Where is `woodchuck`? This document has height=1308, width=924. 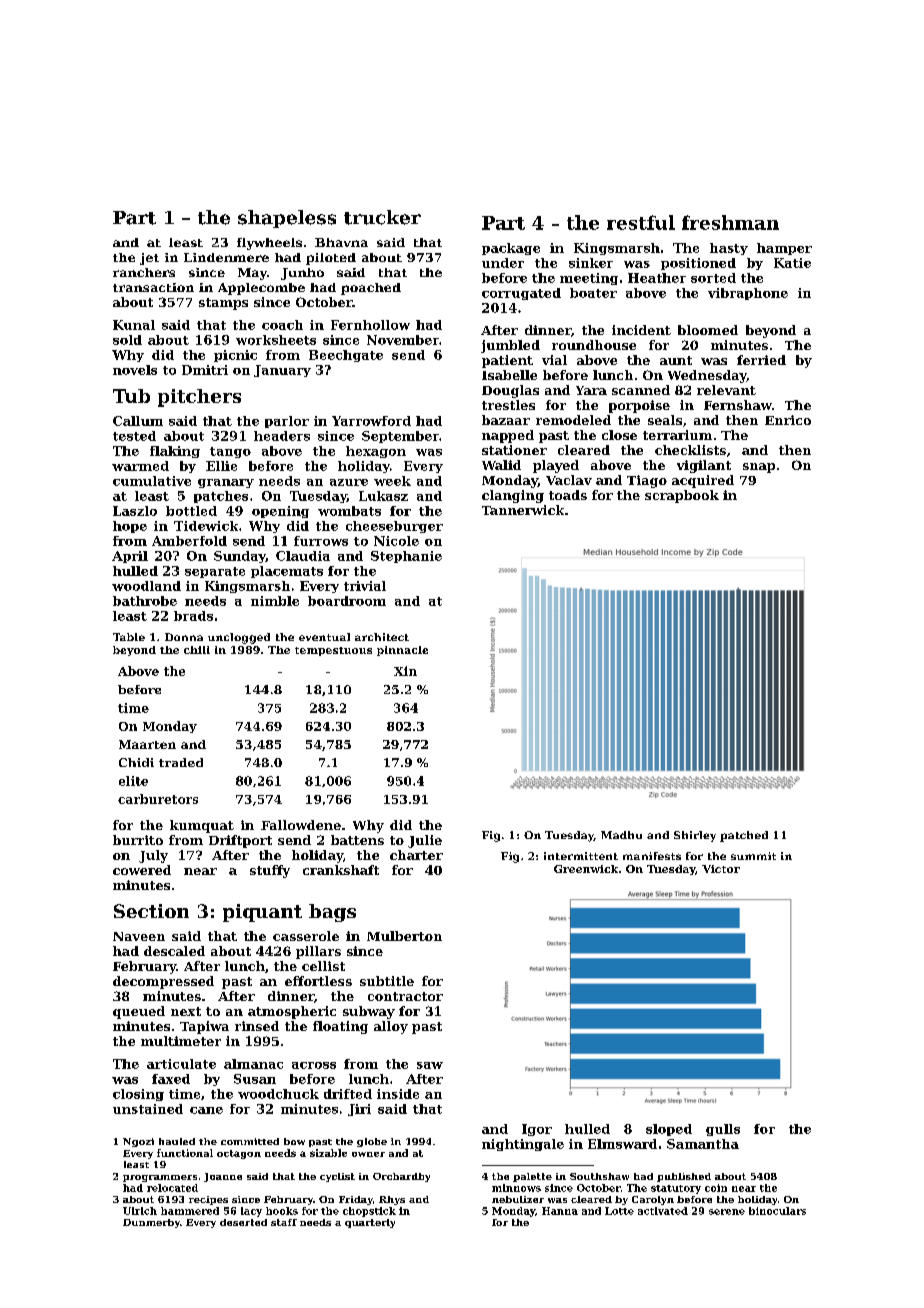
woodchuck is located at coordinates (278, 1094).
